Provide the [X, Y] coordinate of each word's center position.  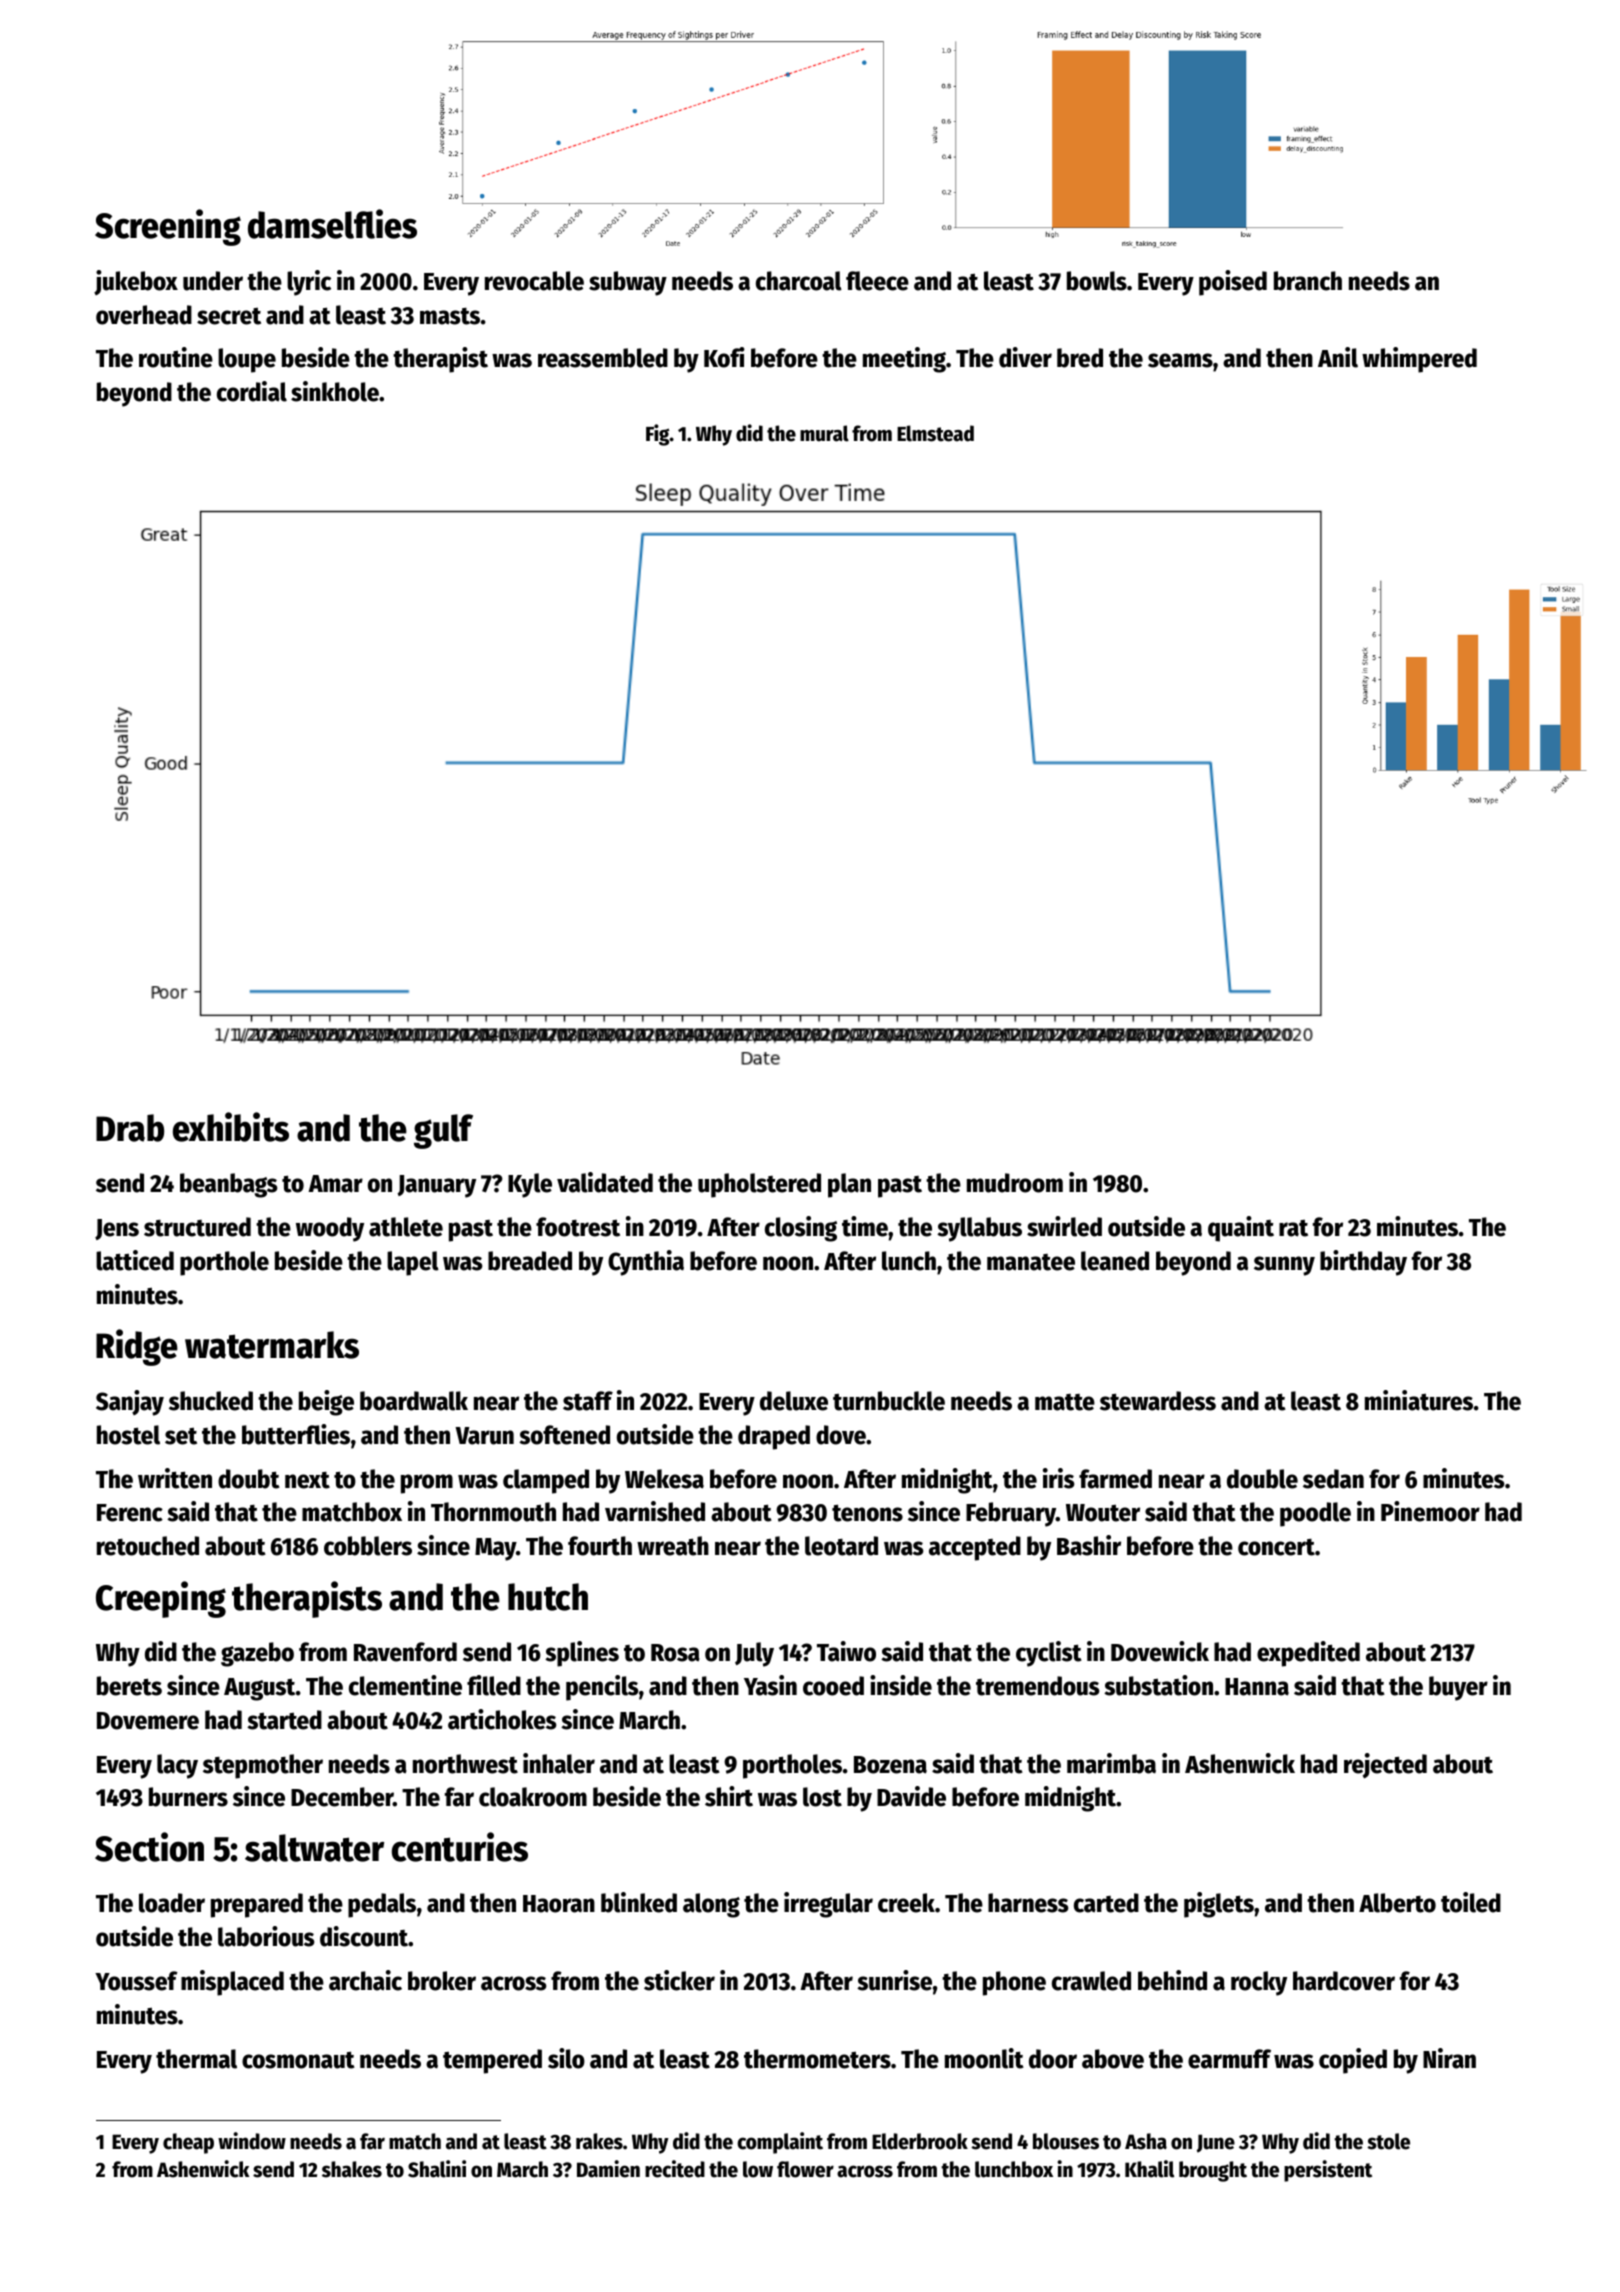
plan [849, 1185]
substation [1158, 1685]
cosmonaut [298, 2060]
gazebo [257, 1654]
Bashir [1089, 1545]
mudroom [1015, 1183]
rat [1293, 1228]
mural [824, 433]
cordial [252, 391]
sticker [679, 1980]
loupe [247, 360]
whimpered [1419, 360]
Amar [335, 1184]
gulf [443, 1131]
